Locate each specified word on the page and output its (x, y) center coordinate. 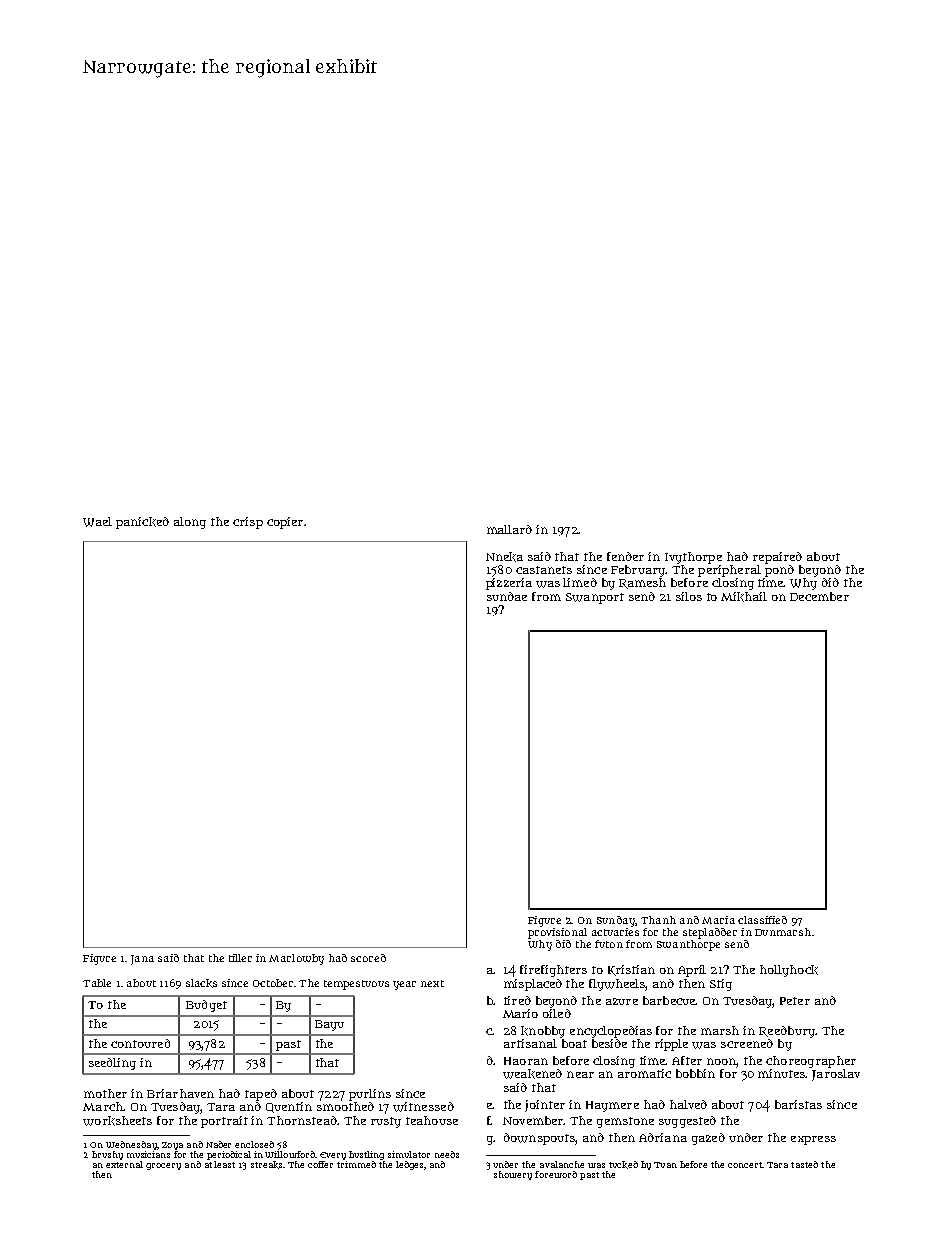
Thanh (658, 920)
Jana (142, 960)
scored (368, 958)
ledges (409, 1165)
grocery (163, 1166)
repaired (777, 558)
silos (689, 596)
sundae (507, 596)
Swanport (595, 598)
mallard (509, 529)
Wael (97, 522)
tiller (240, 958)
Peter (795, 1001)
